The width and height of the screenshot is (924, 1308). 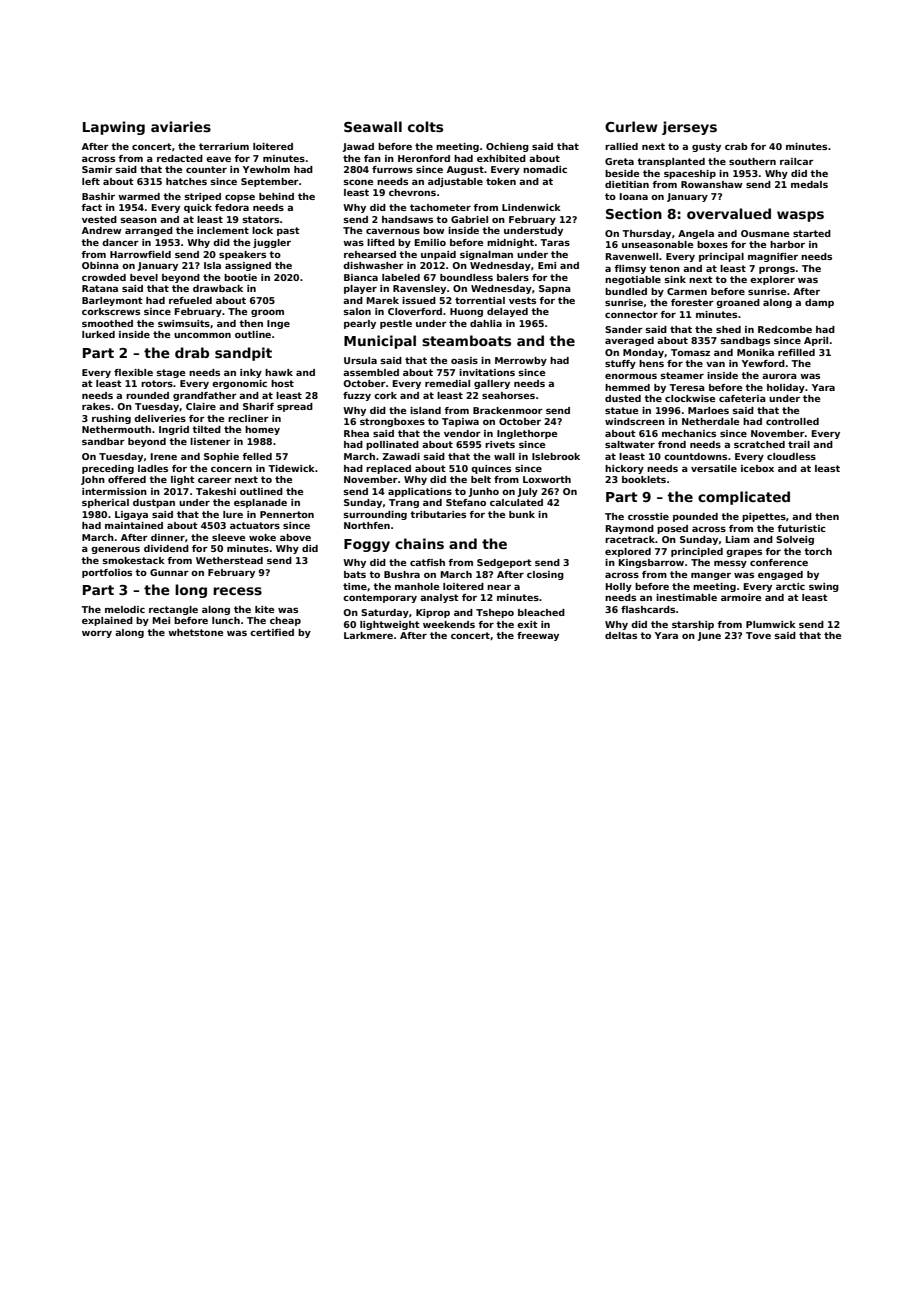 What do you see at coordinates (729, 213) in the screenshot?
I see `overvalued` at bounding box center [729, 213].
